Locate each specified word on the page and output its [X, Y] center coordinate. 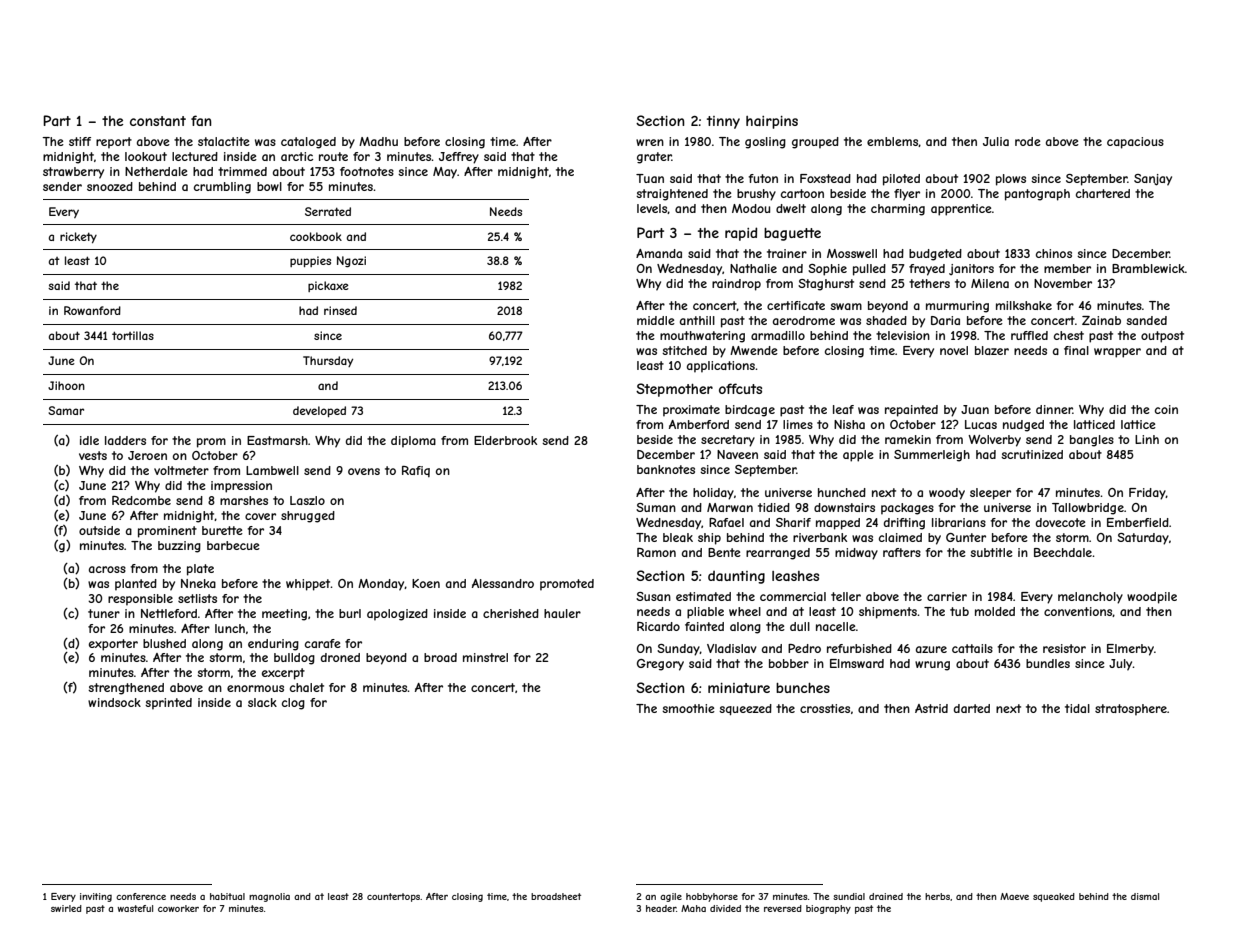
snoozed [110, 186]
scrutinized [1032, 454]
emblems [892, 141]
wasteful [135, 908]
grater [654, 158]
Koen [426, 583]
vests [93, 455]
